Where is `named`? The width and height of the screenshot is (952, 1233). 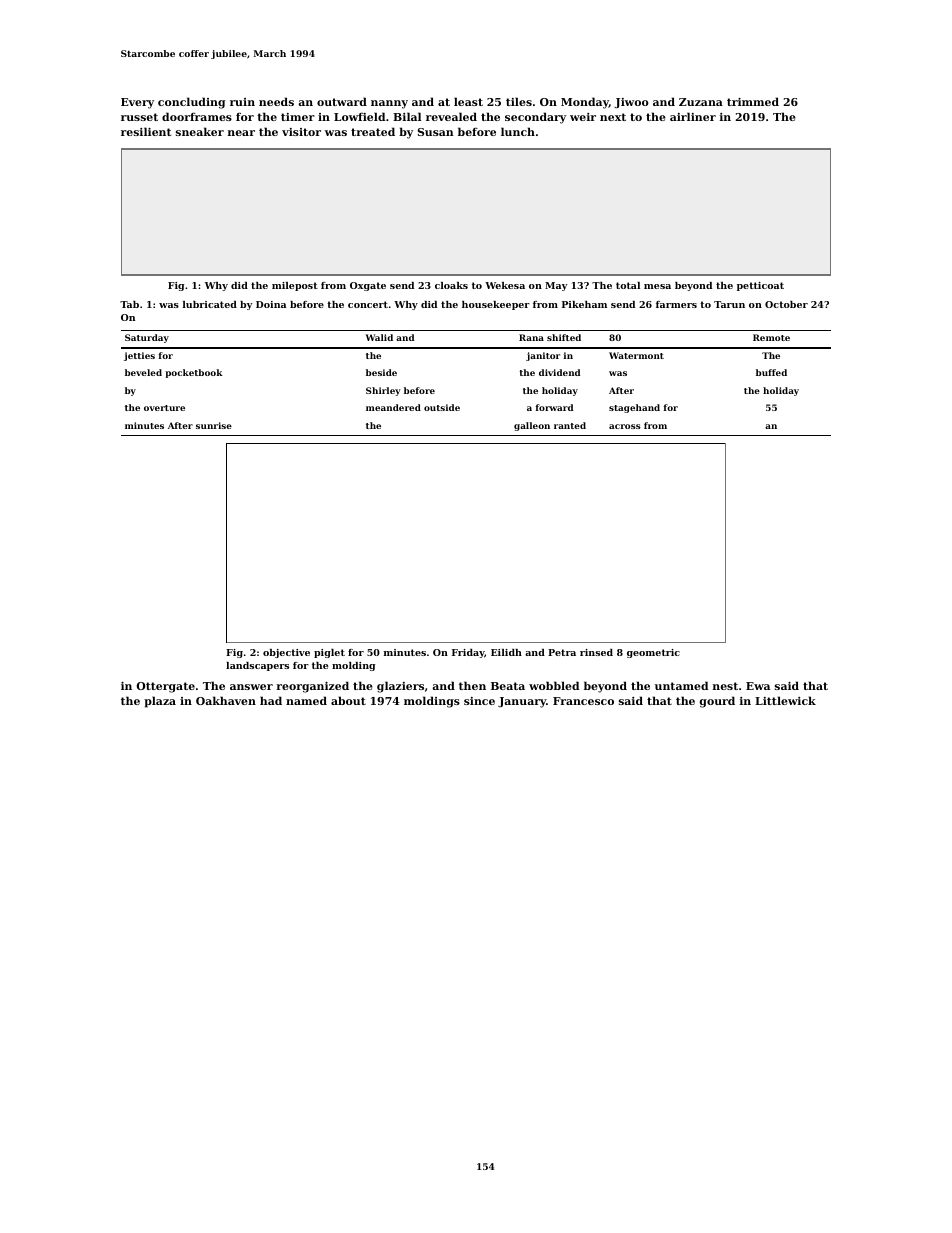 named is located at coordinates (306, 700).
